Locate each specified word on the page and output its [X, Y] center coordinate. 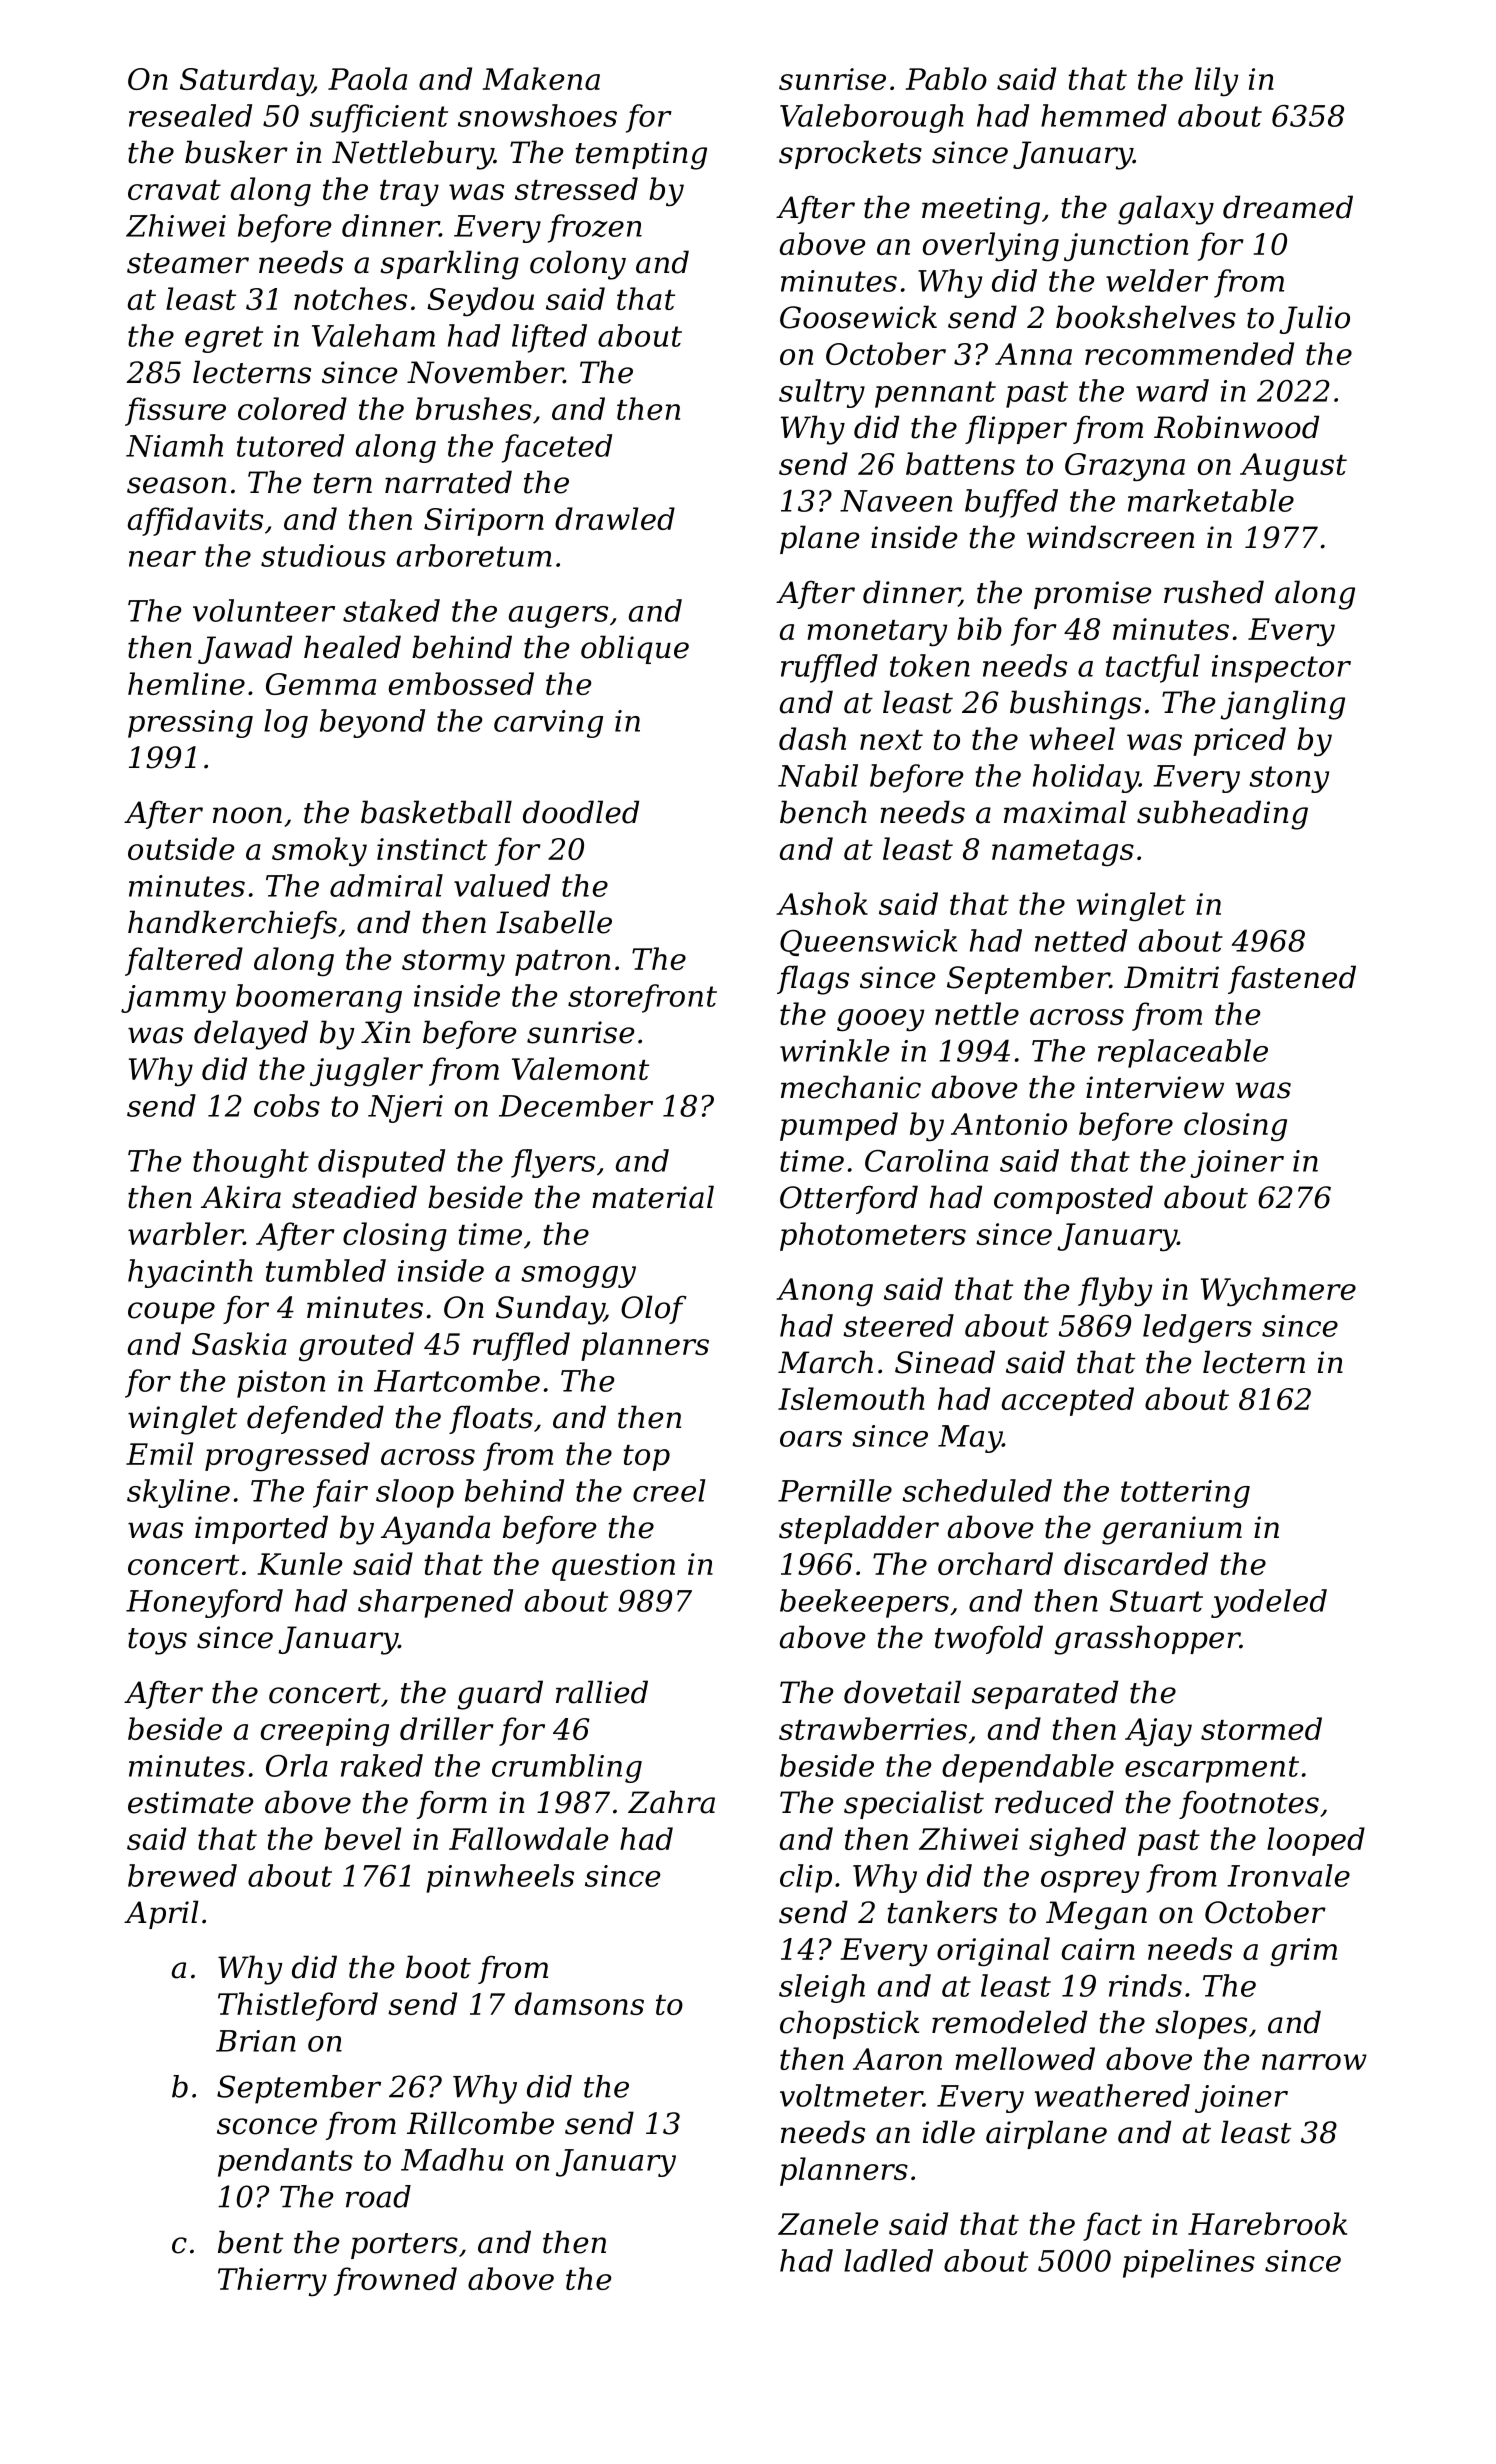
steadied [354, 1197]
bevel [362, 1838]
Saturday [246, 82]
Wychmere [1278, 1291]
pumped [839, 1126]
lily [1216, 82]
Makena [541, 78]
